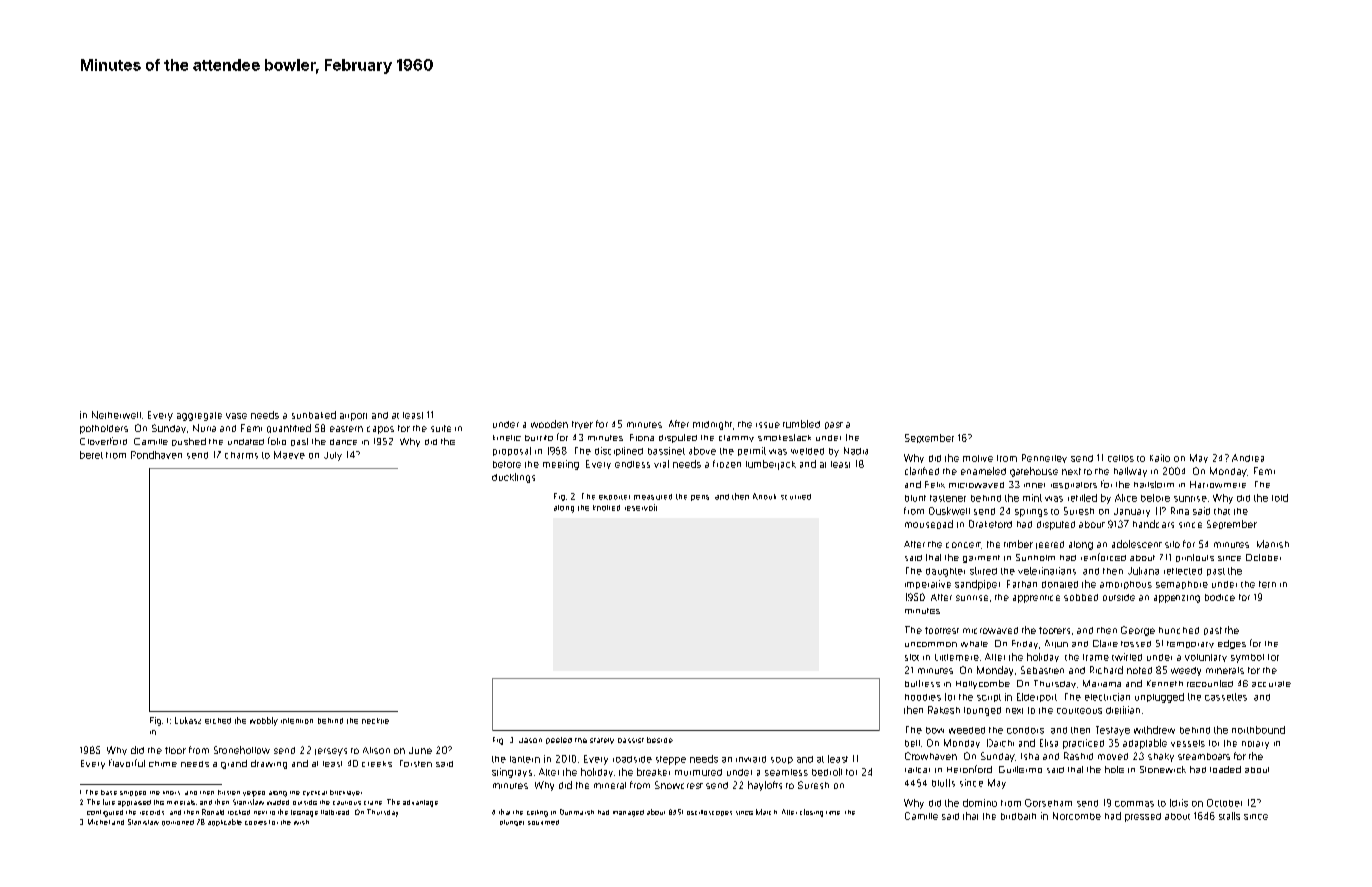 This document has width=1372, height=887. Describe the element at coordinates (1232, 644) in the document. I see `edges` at that location.
